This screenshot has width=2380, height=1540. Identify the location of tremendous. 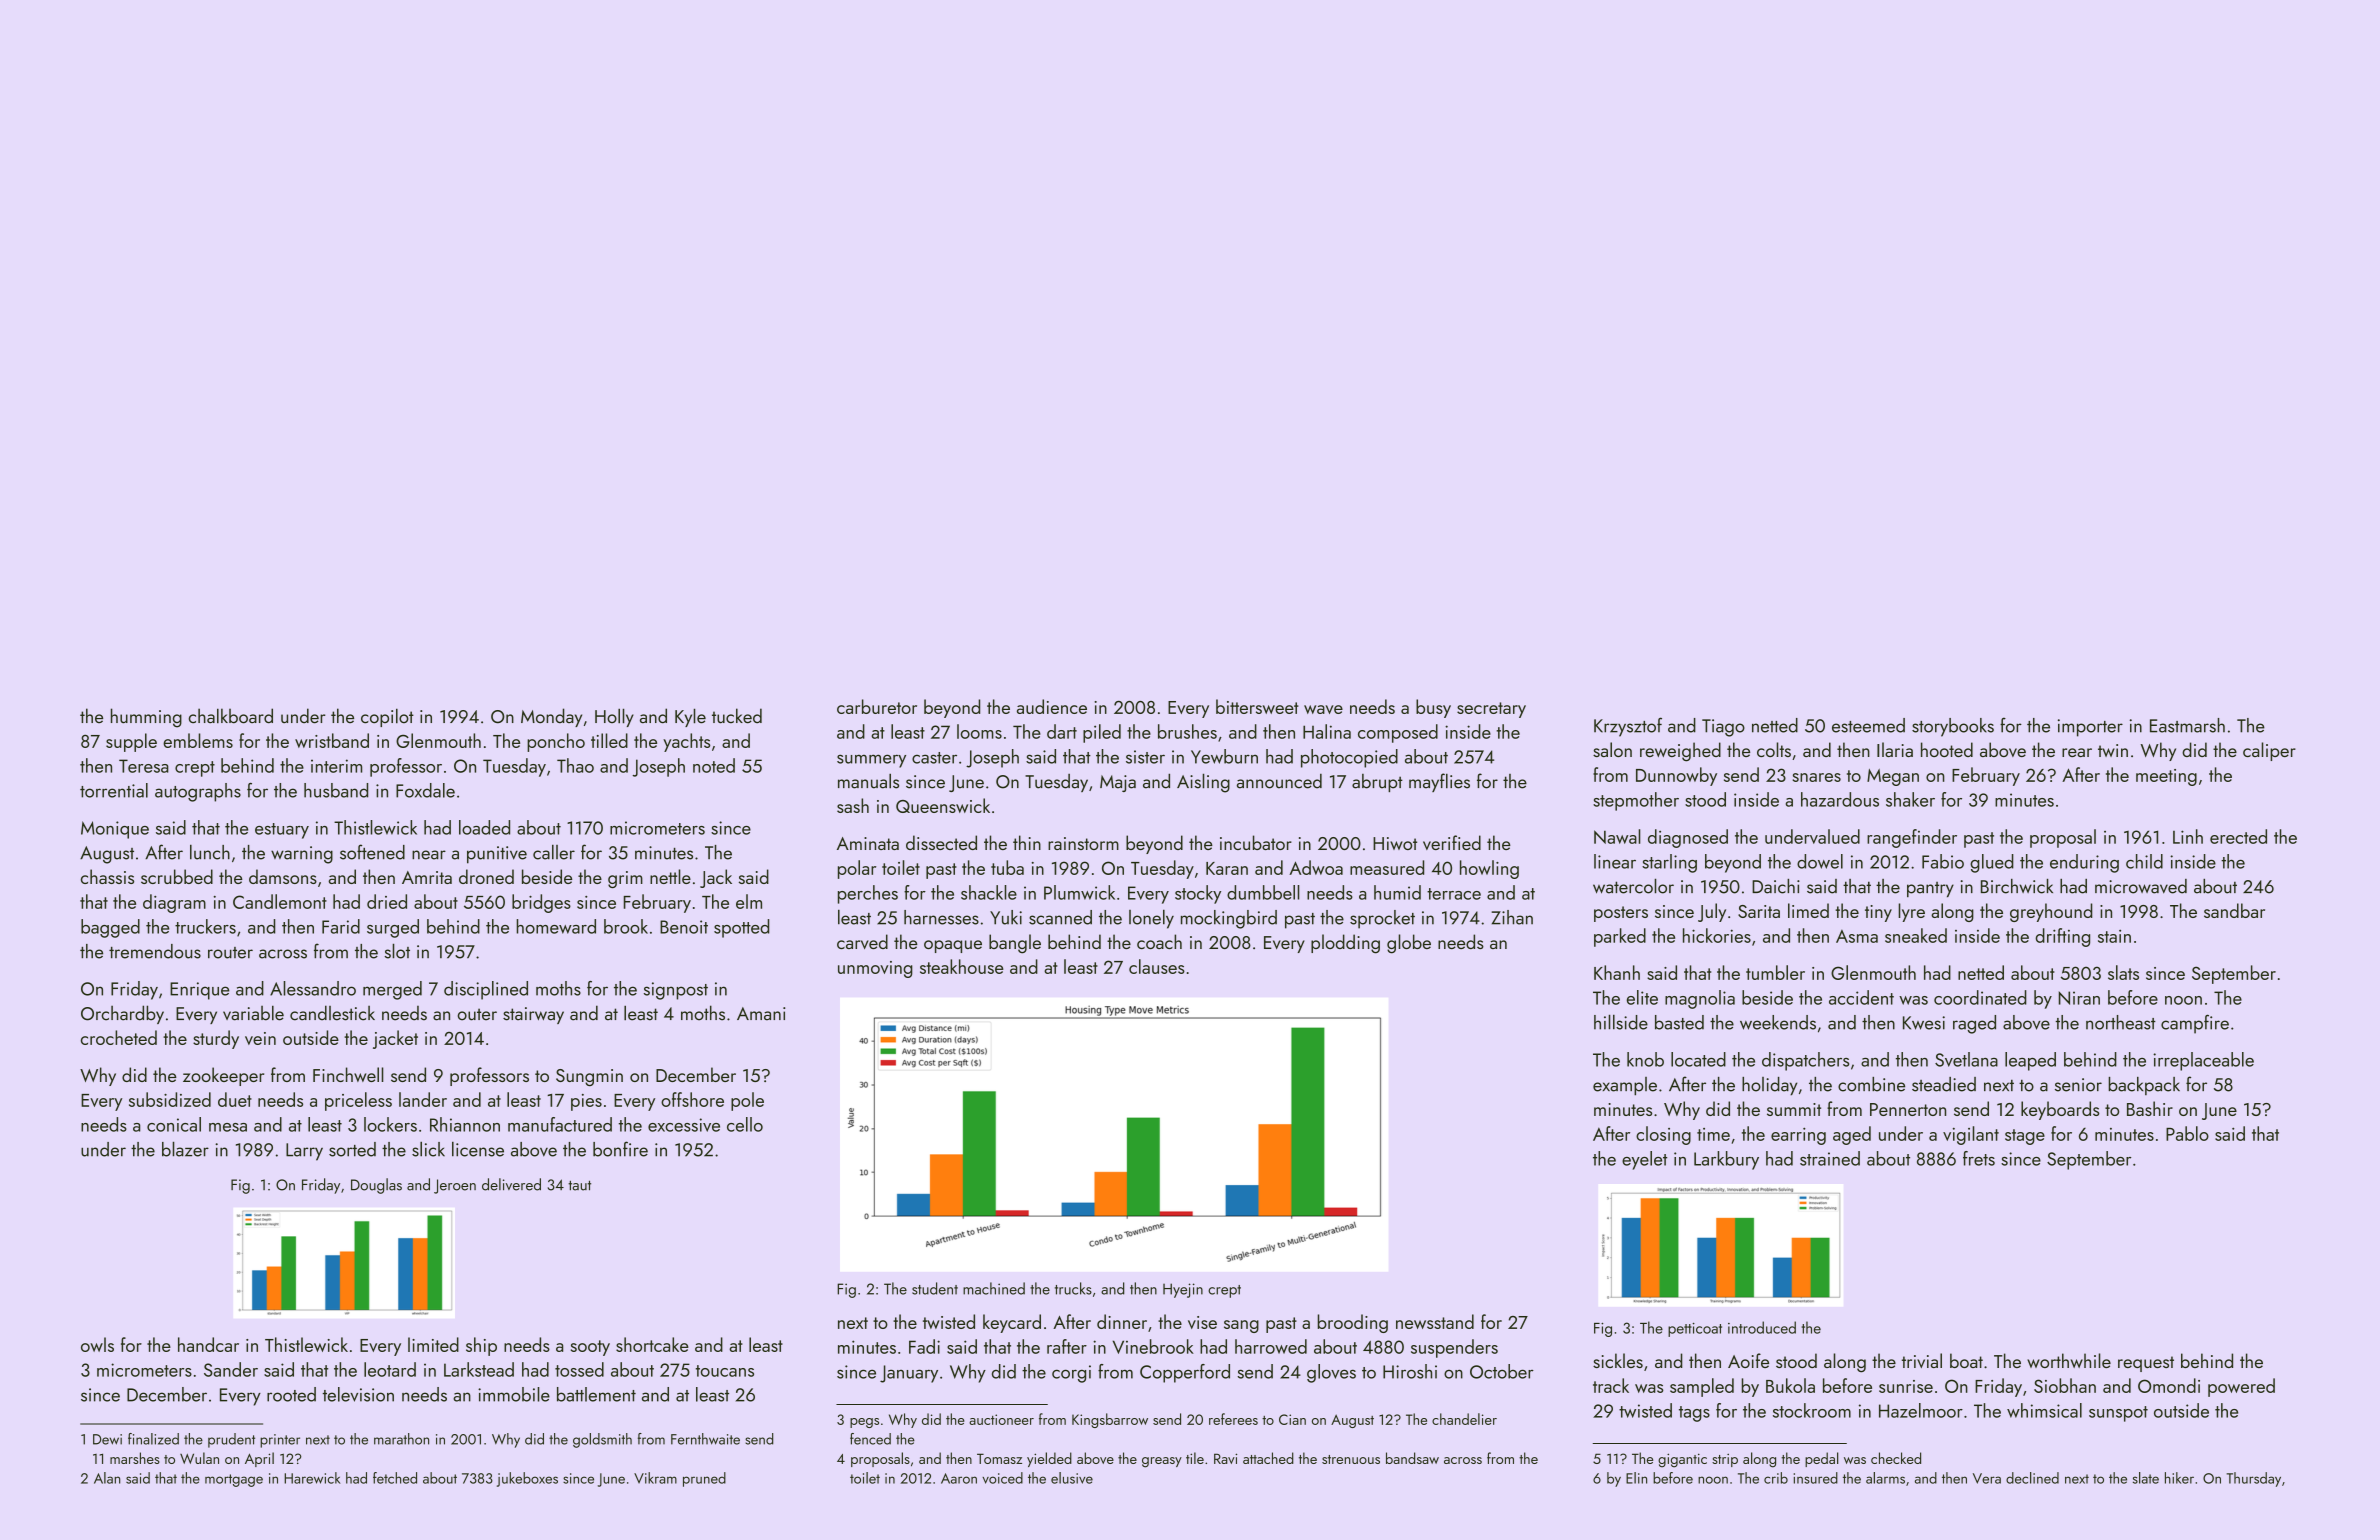
(155, 951).
